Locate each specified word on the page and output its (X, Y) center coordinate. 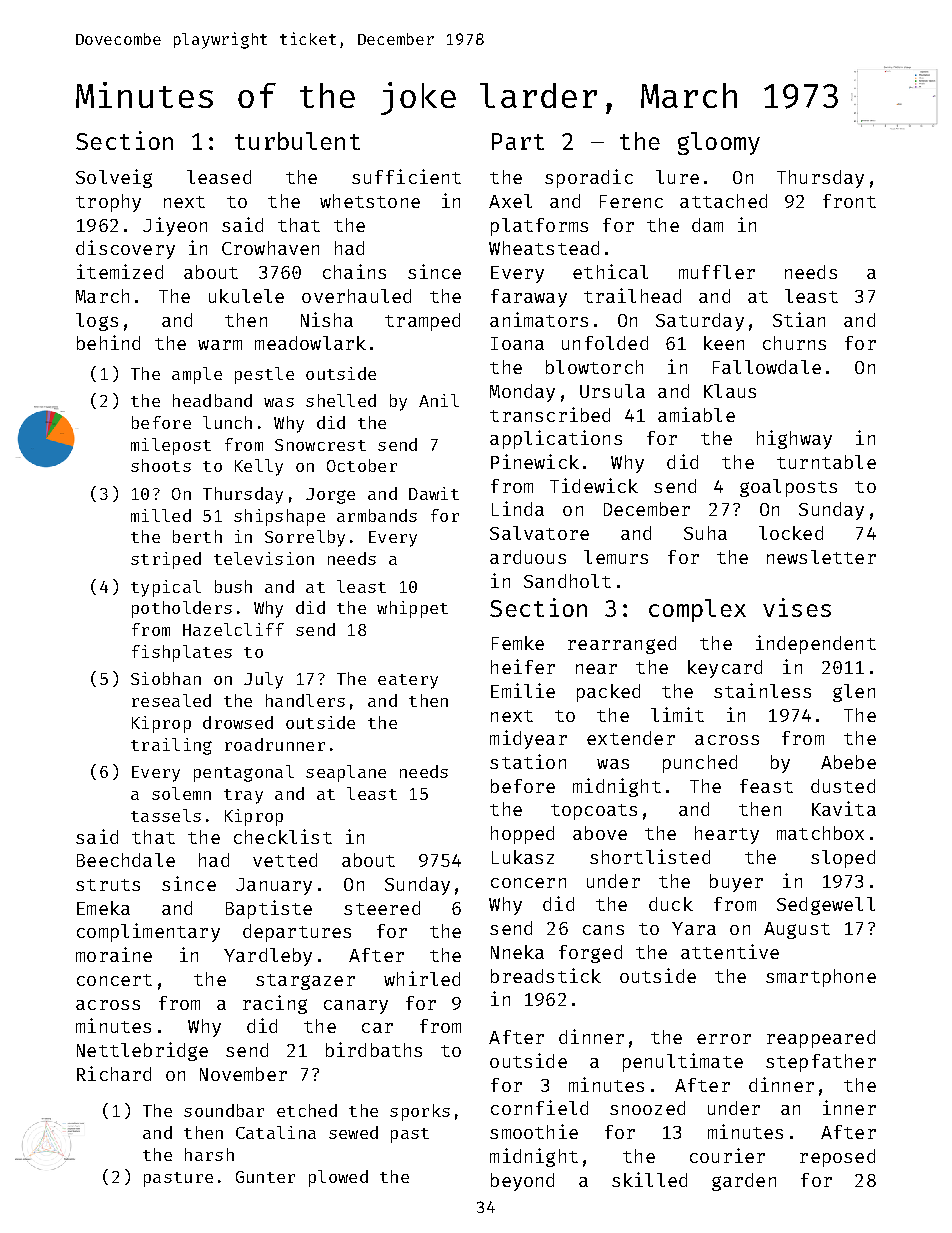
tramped (422, 322)
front (849, 201)
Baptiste (269, 909)
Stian (799, 319)
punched (700, 764)
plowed (338, 1178)
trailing (171, 746)
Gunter (265, 1177)
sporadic (589, 178)
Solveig (114, 178)
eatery (408, 681)
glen (854, 693)
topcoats (594, 812)
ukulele (246, 296)
